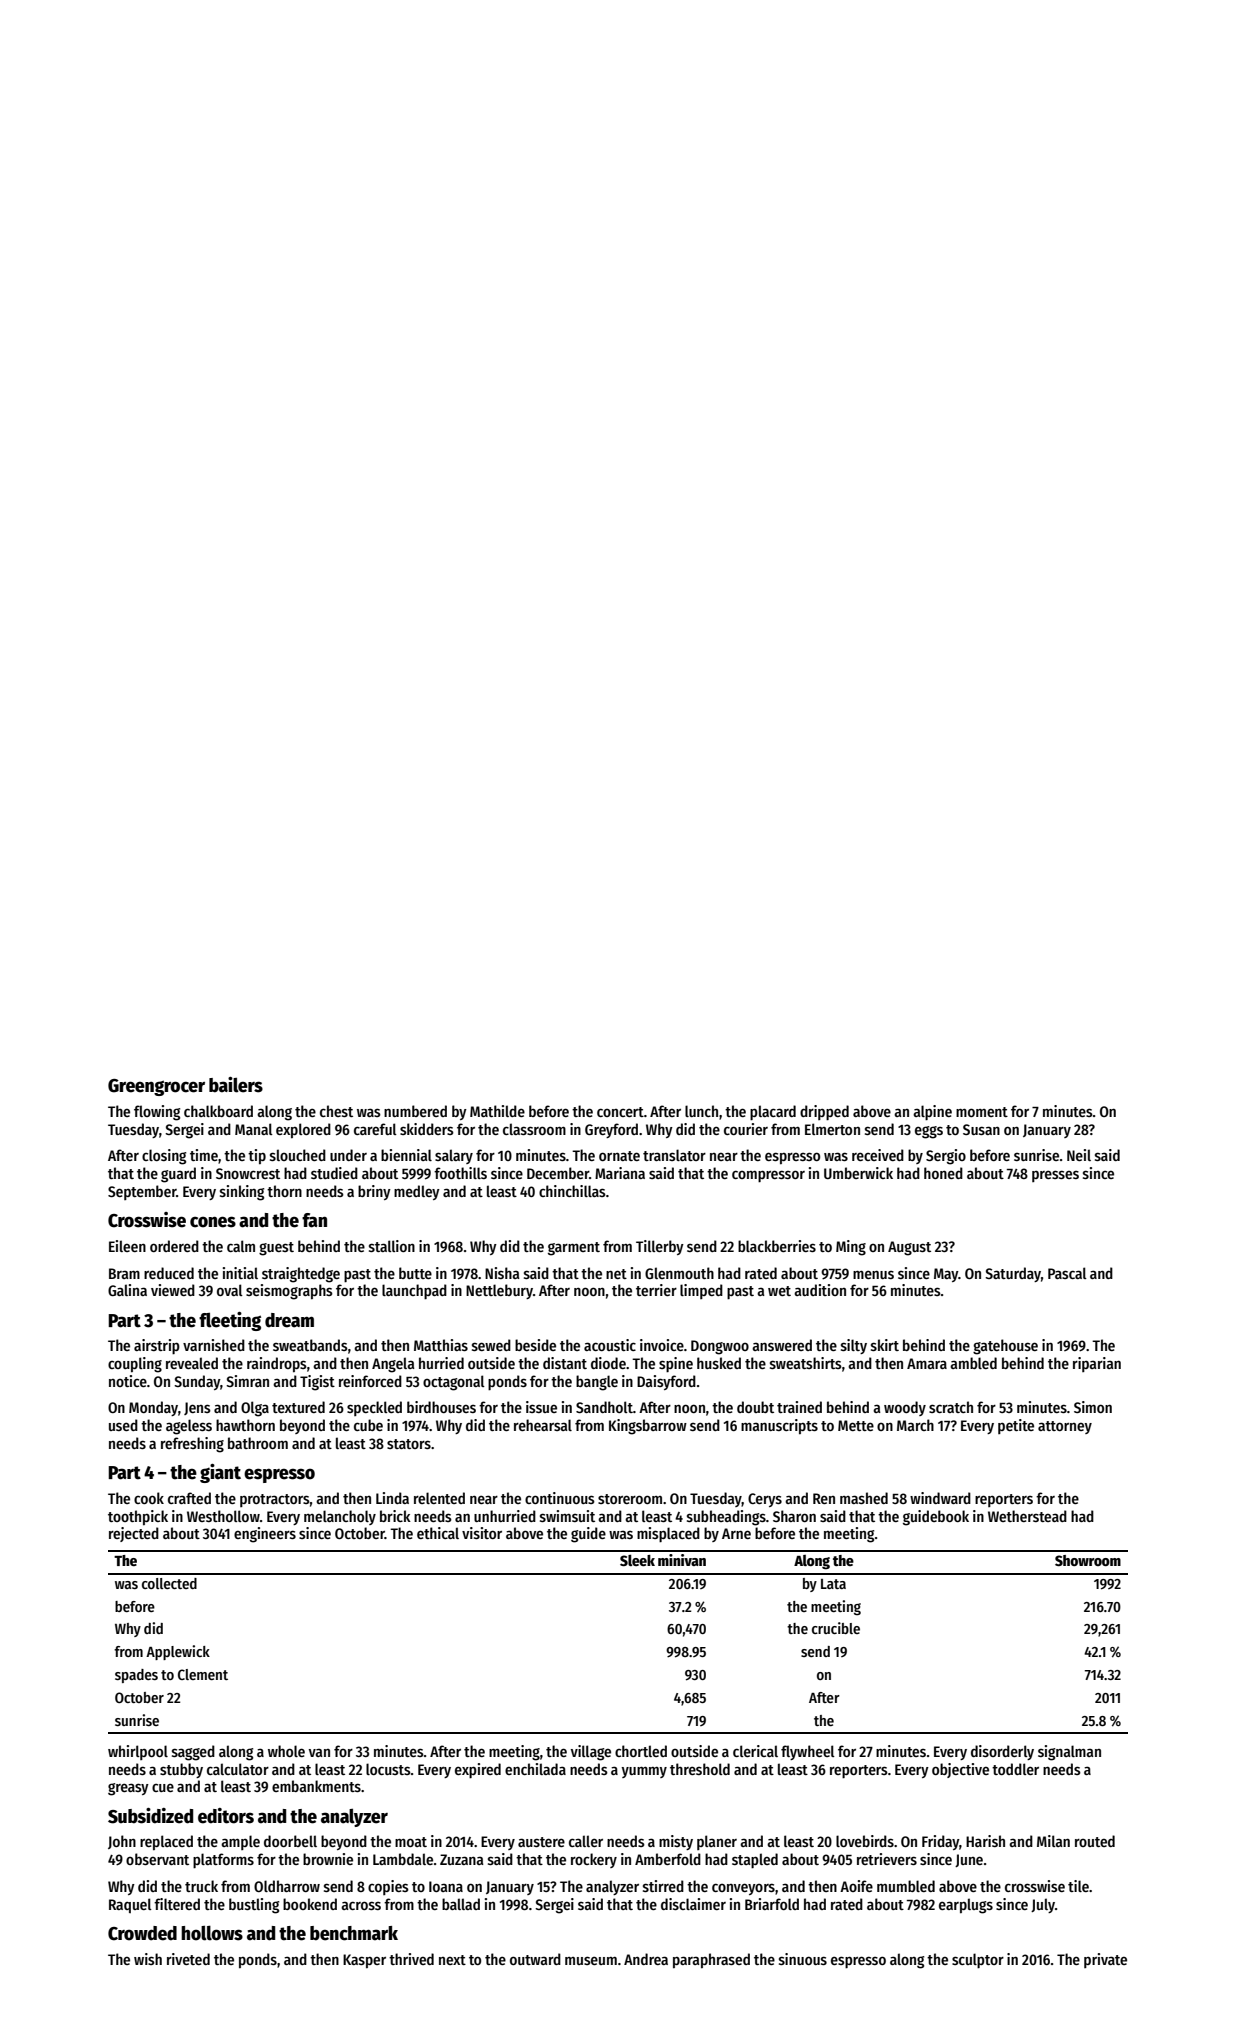 Image resolution: width=1236 pixels, height=2036 pixels. I want to click on riveted, so click(188, 1959).
